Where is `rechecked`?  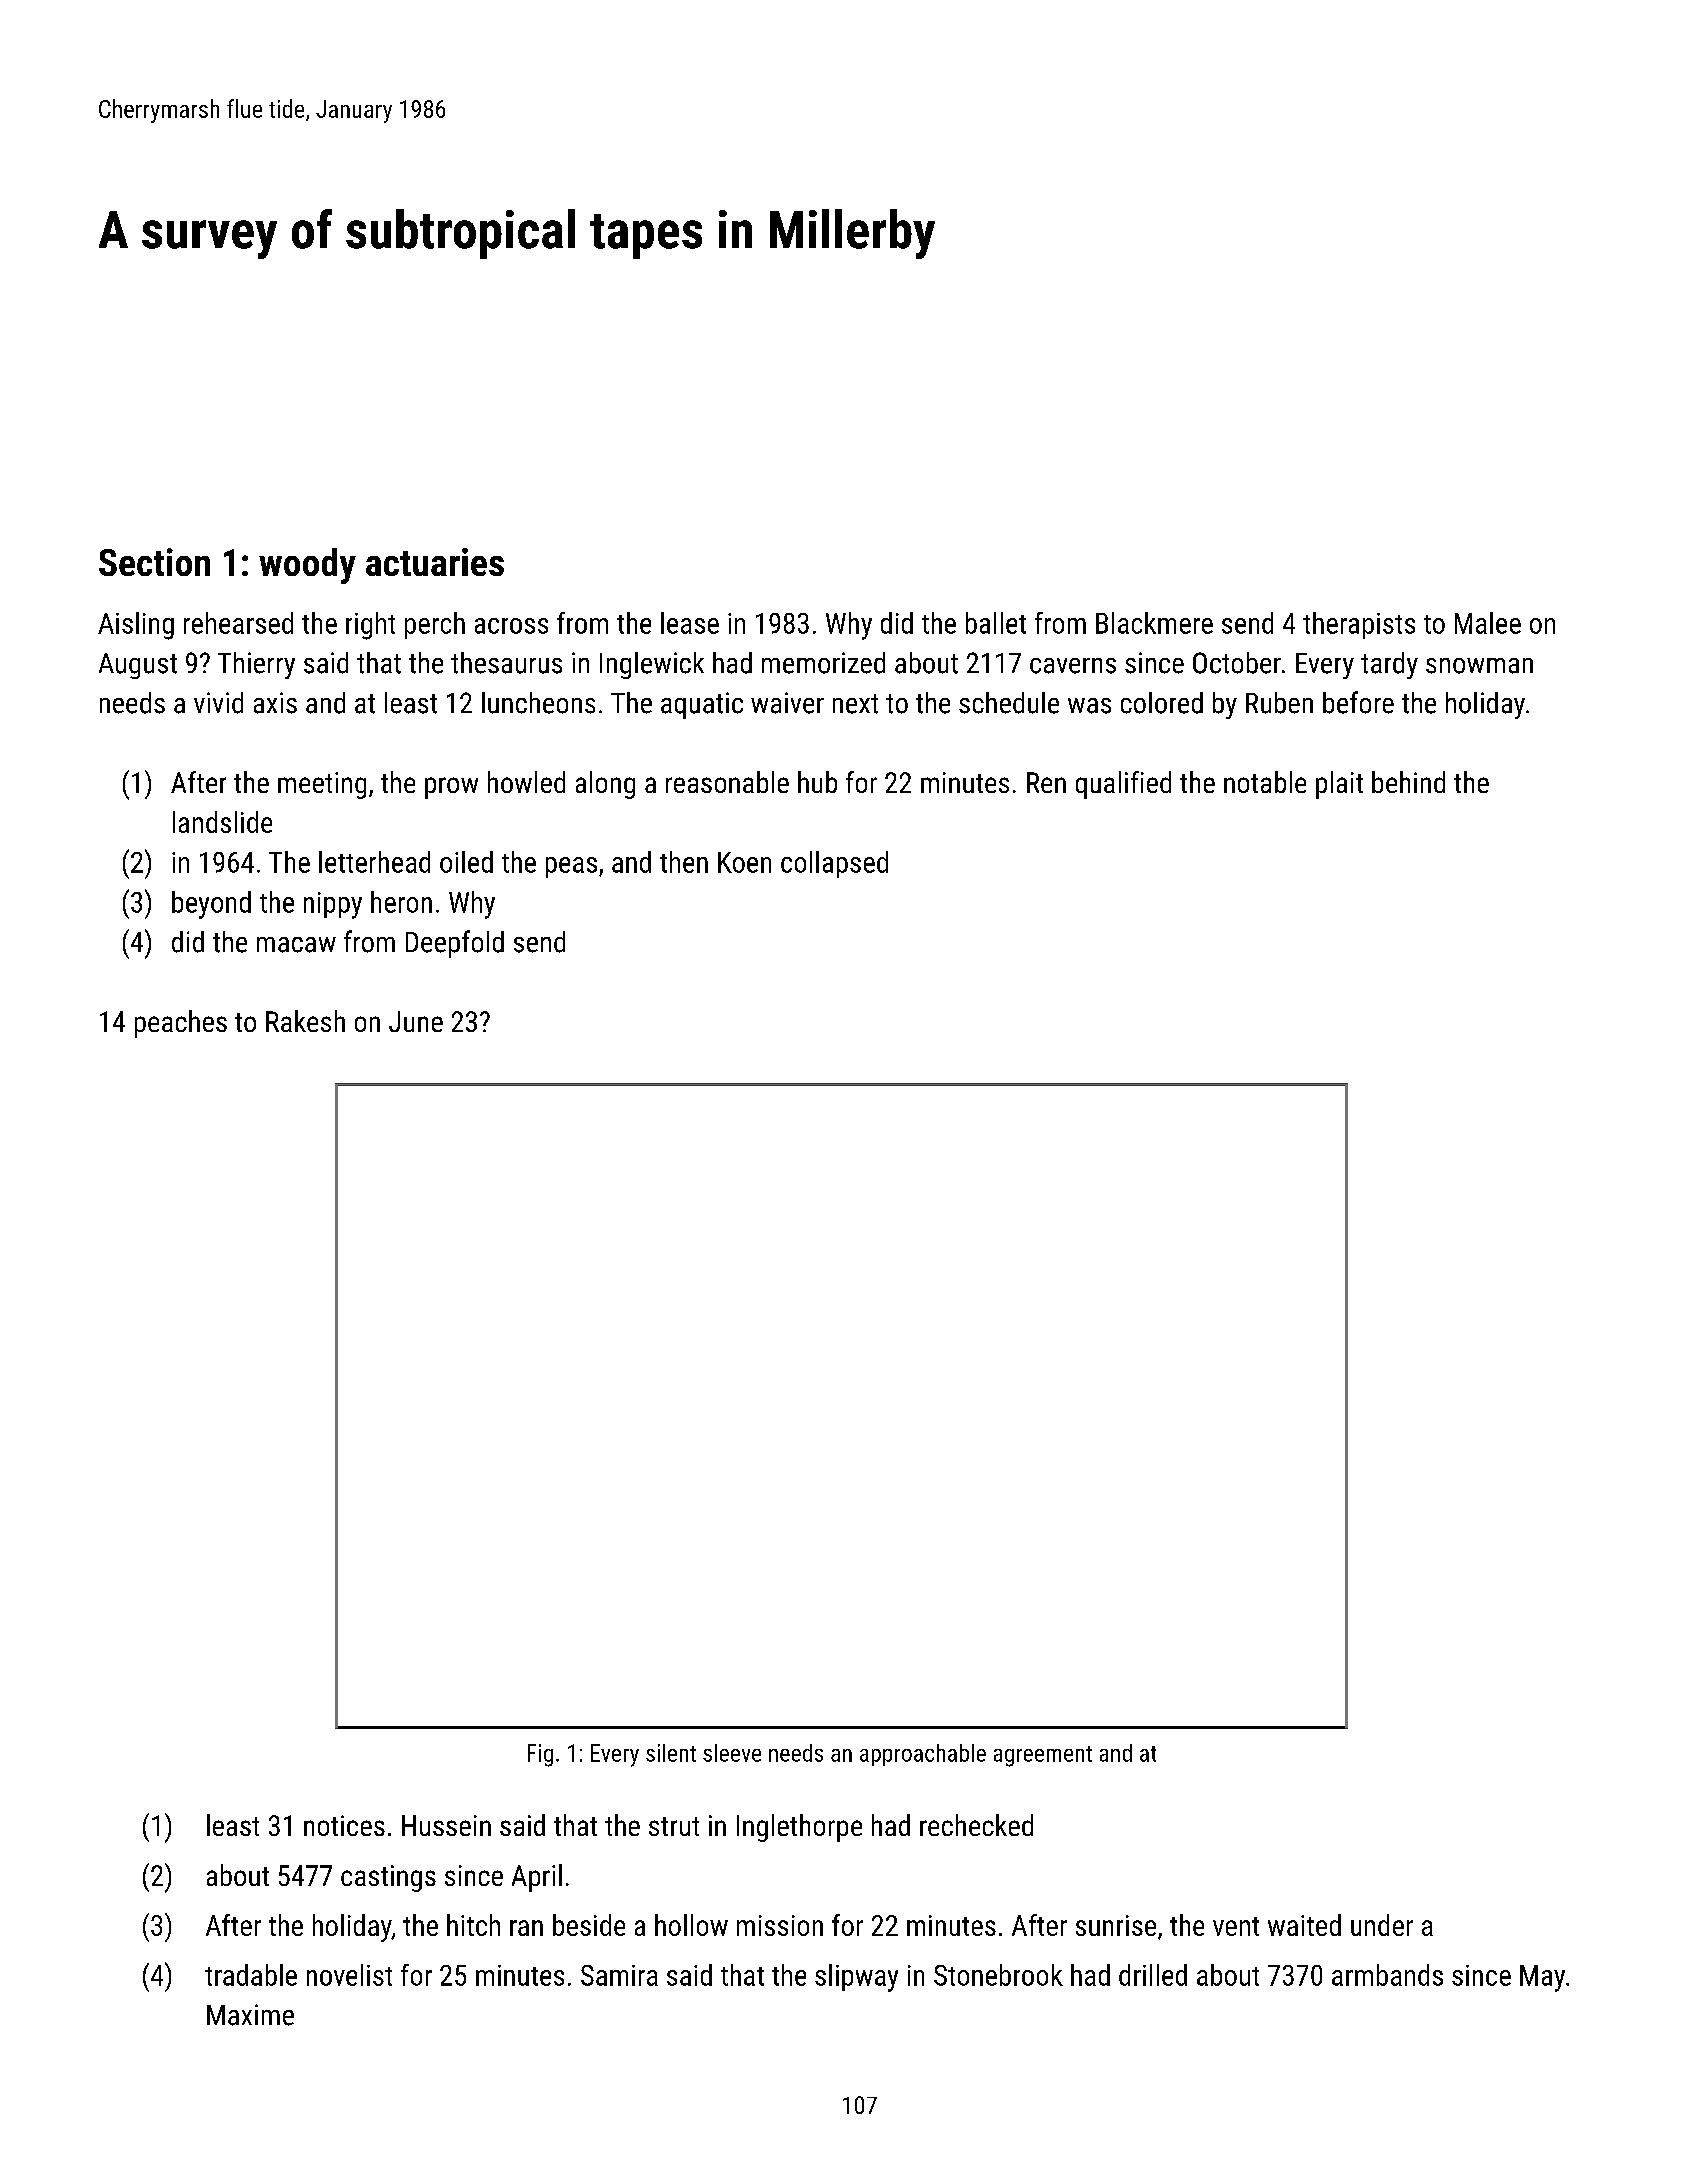
rechecked is located at coordinates (976, 1825).
